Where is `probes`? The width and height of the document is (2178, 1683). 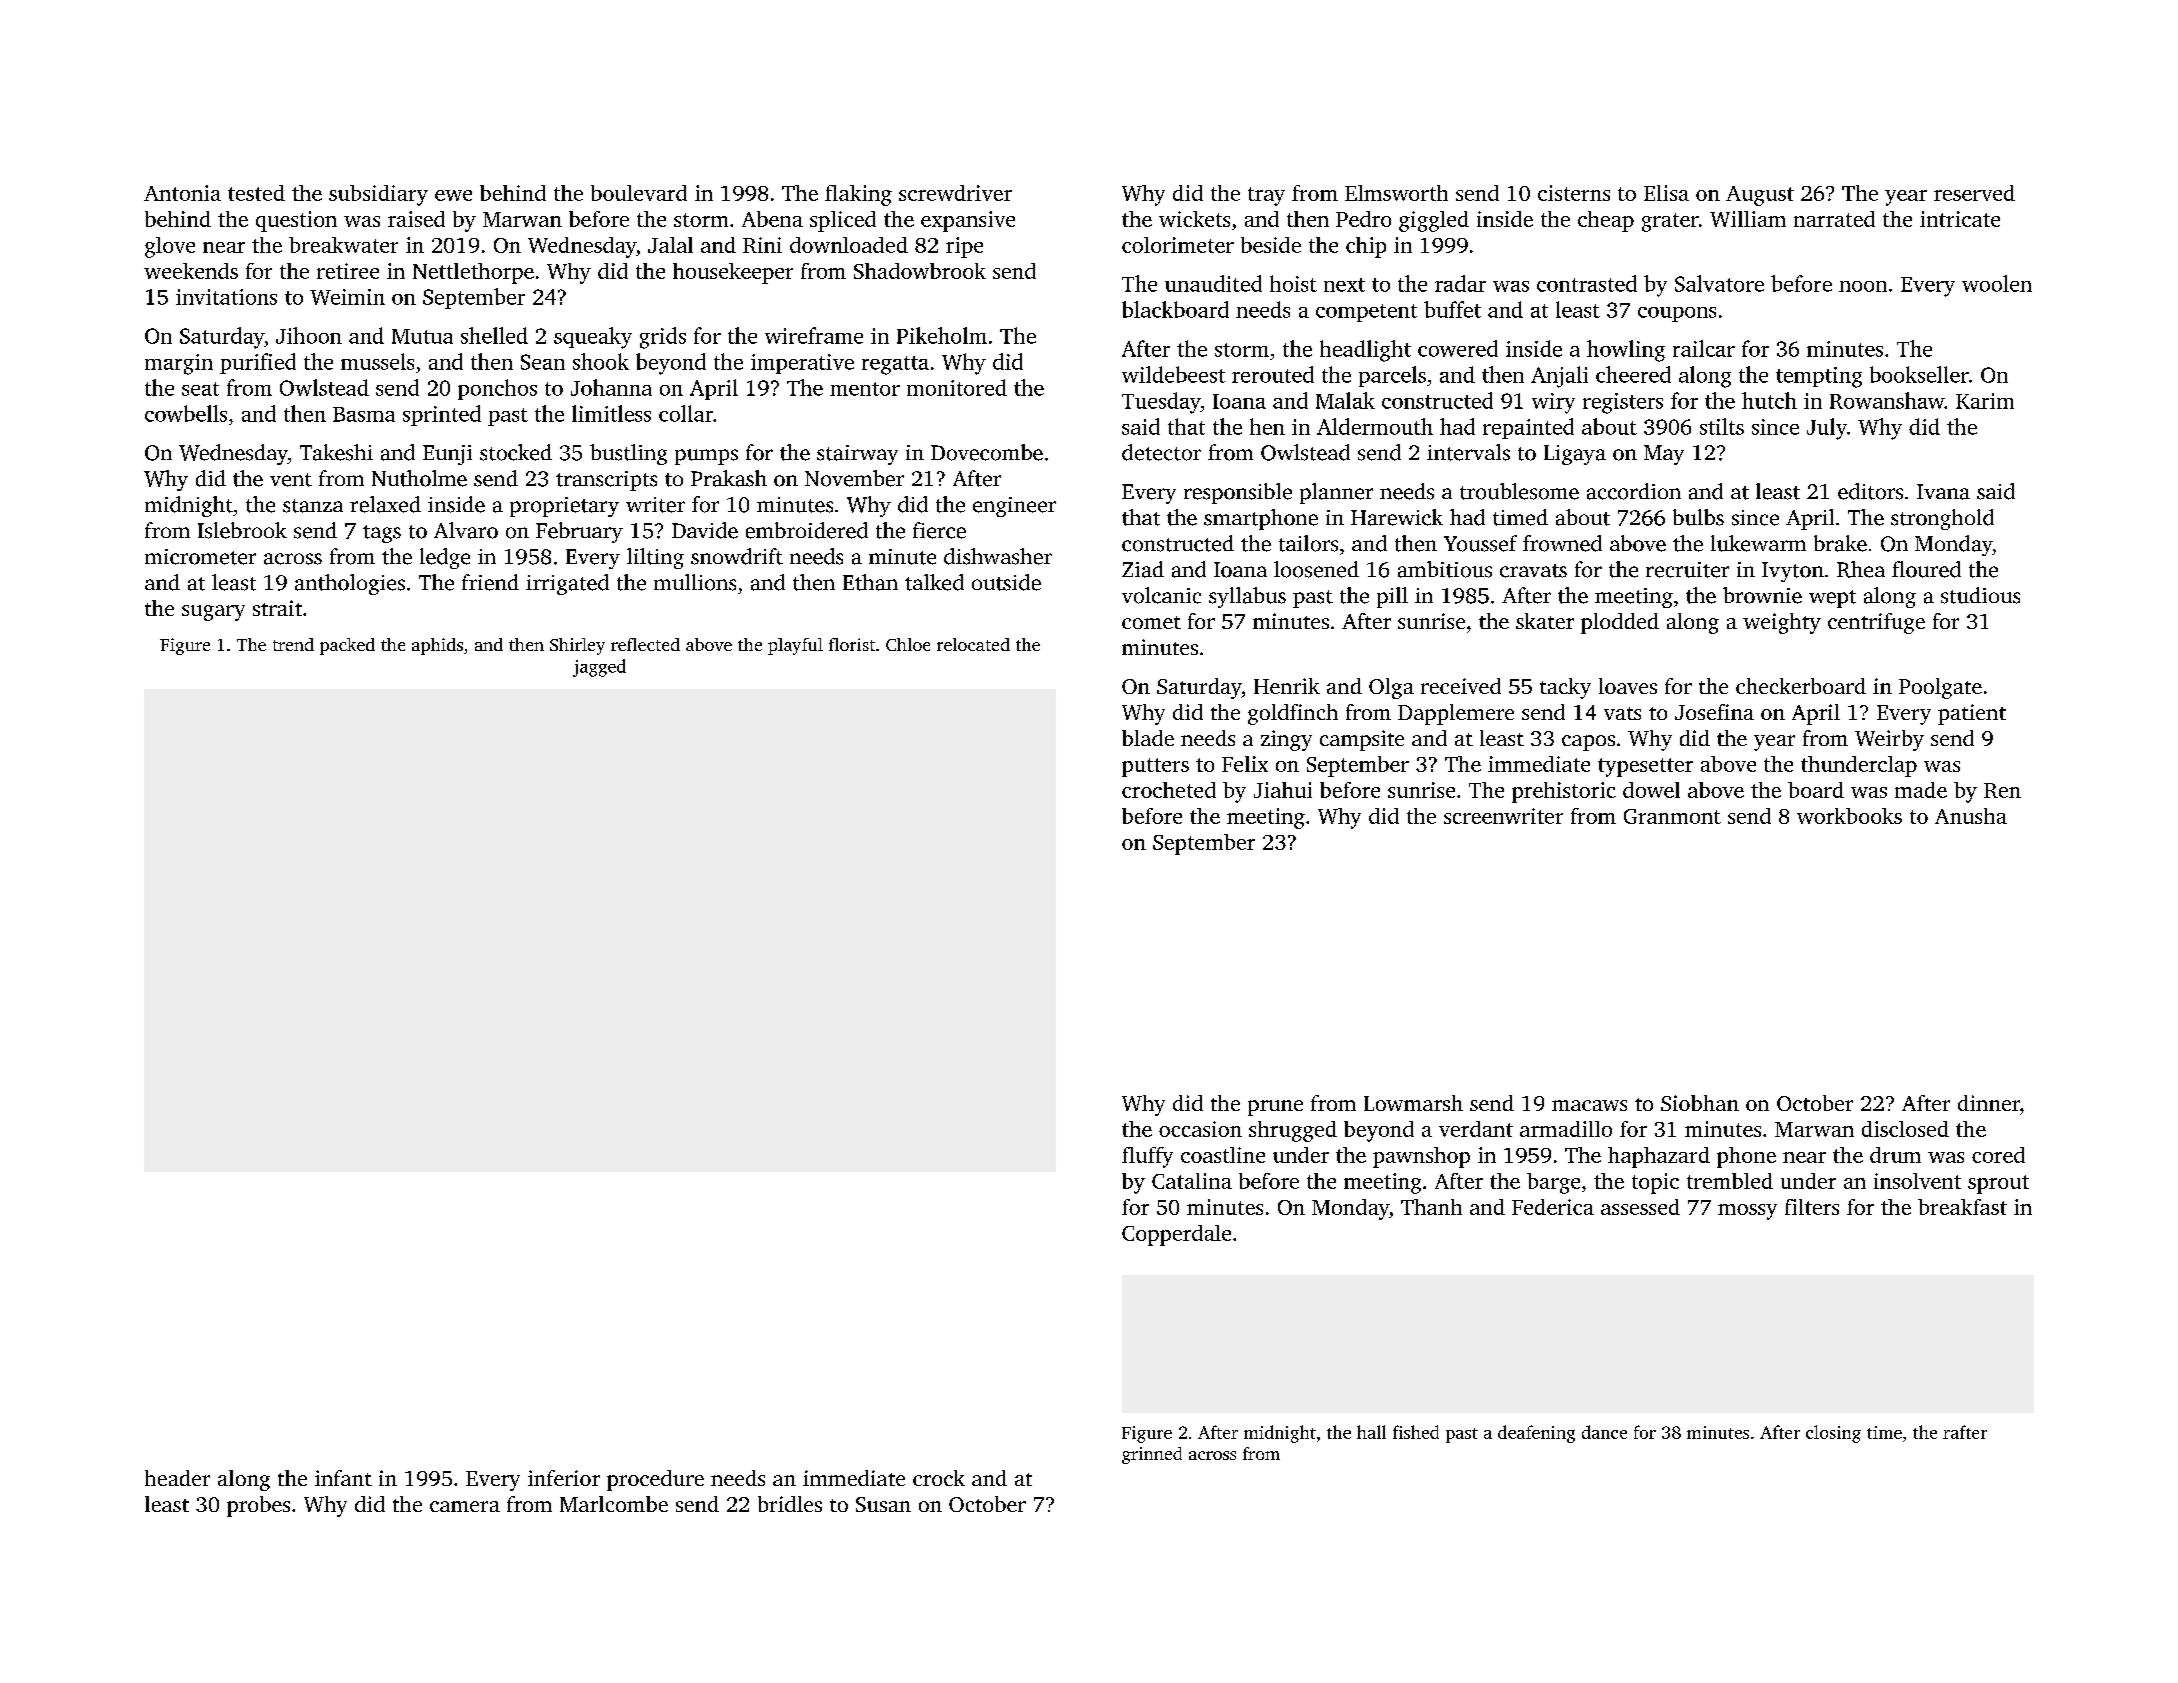
probes is located at coordinates (258, 1506).
